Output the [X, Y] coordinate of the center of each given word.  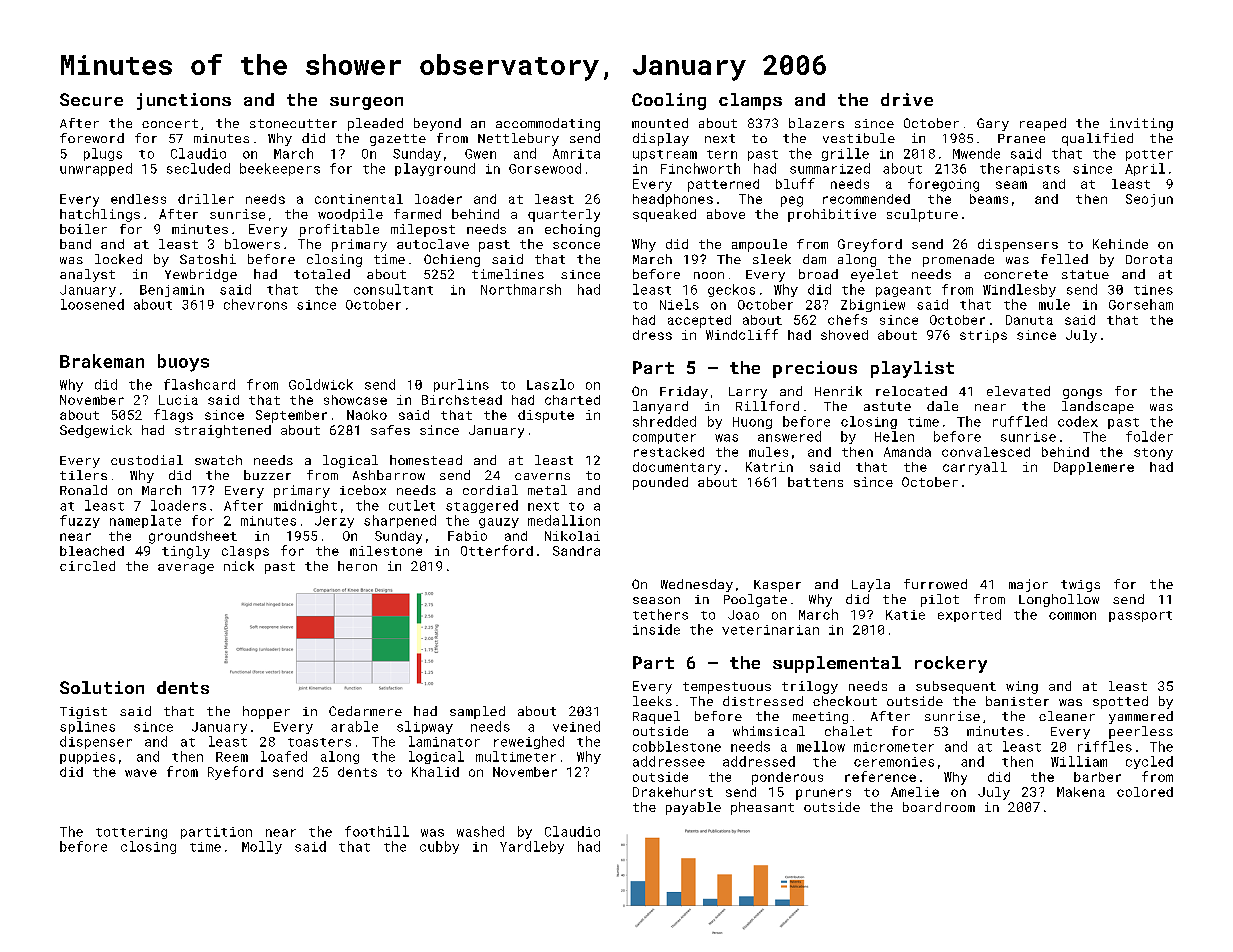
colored [1145, 792]
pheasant [762, 808]
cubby [439, 847]
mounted [660, 123]
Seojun [1149, 200]
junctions [184, 101]
